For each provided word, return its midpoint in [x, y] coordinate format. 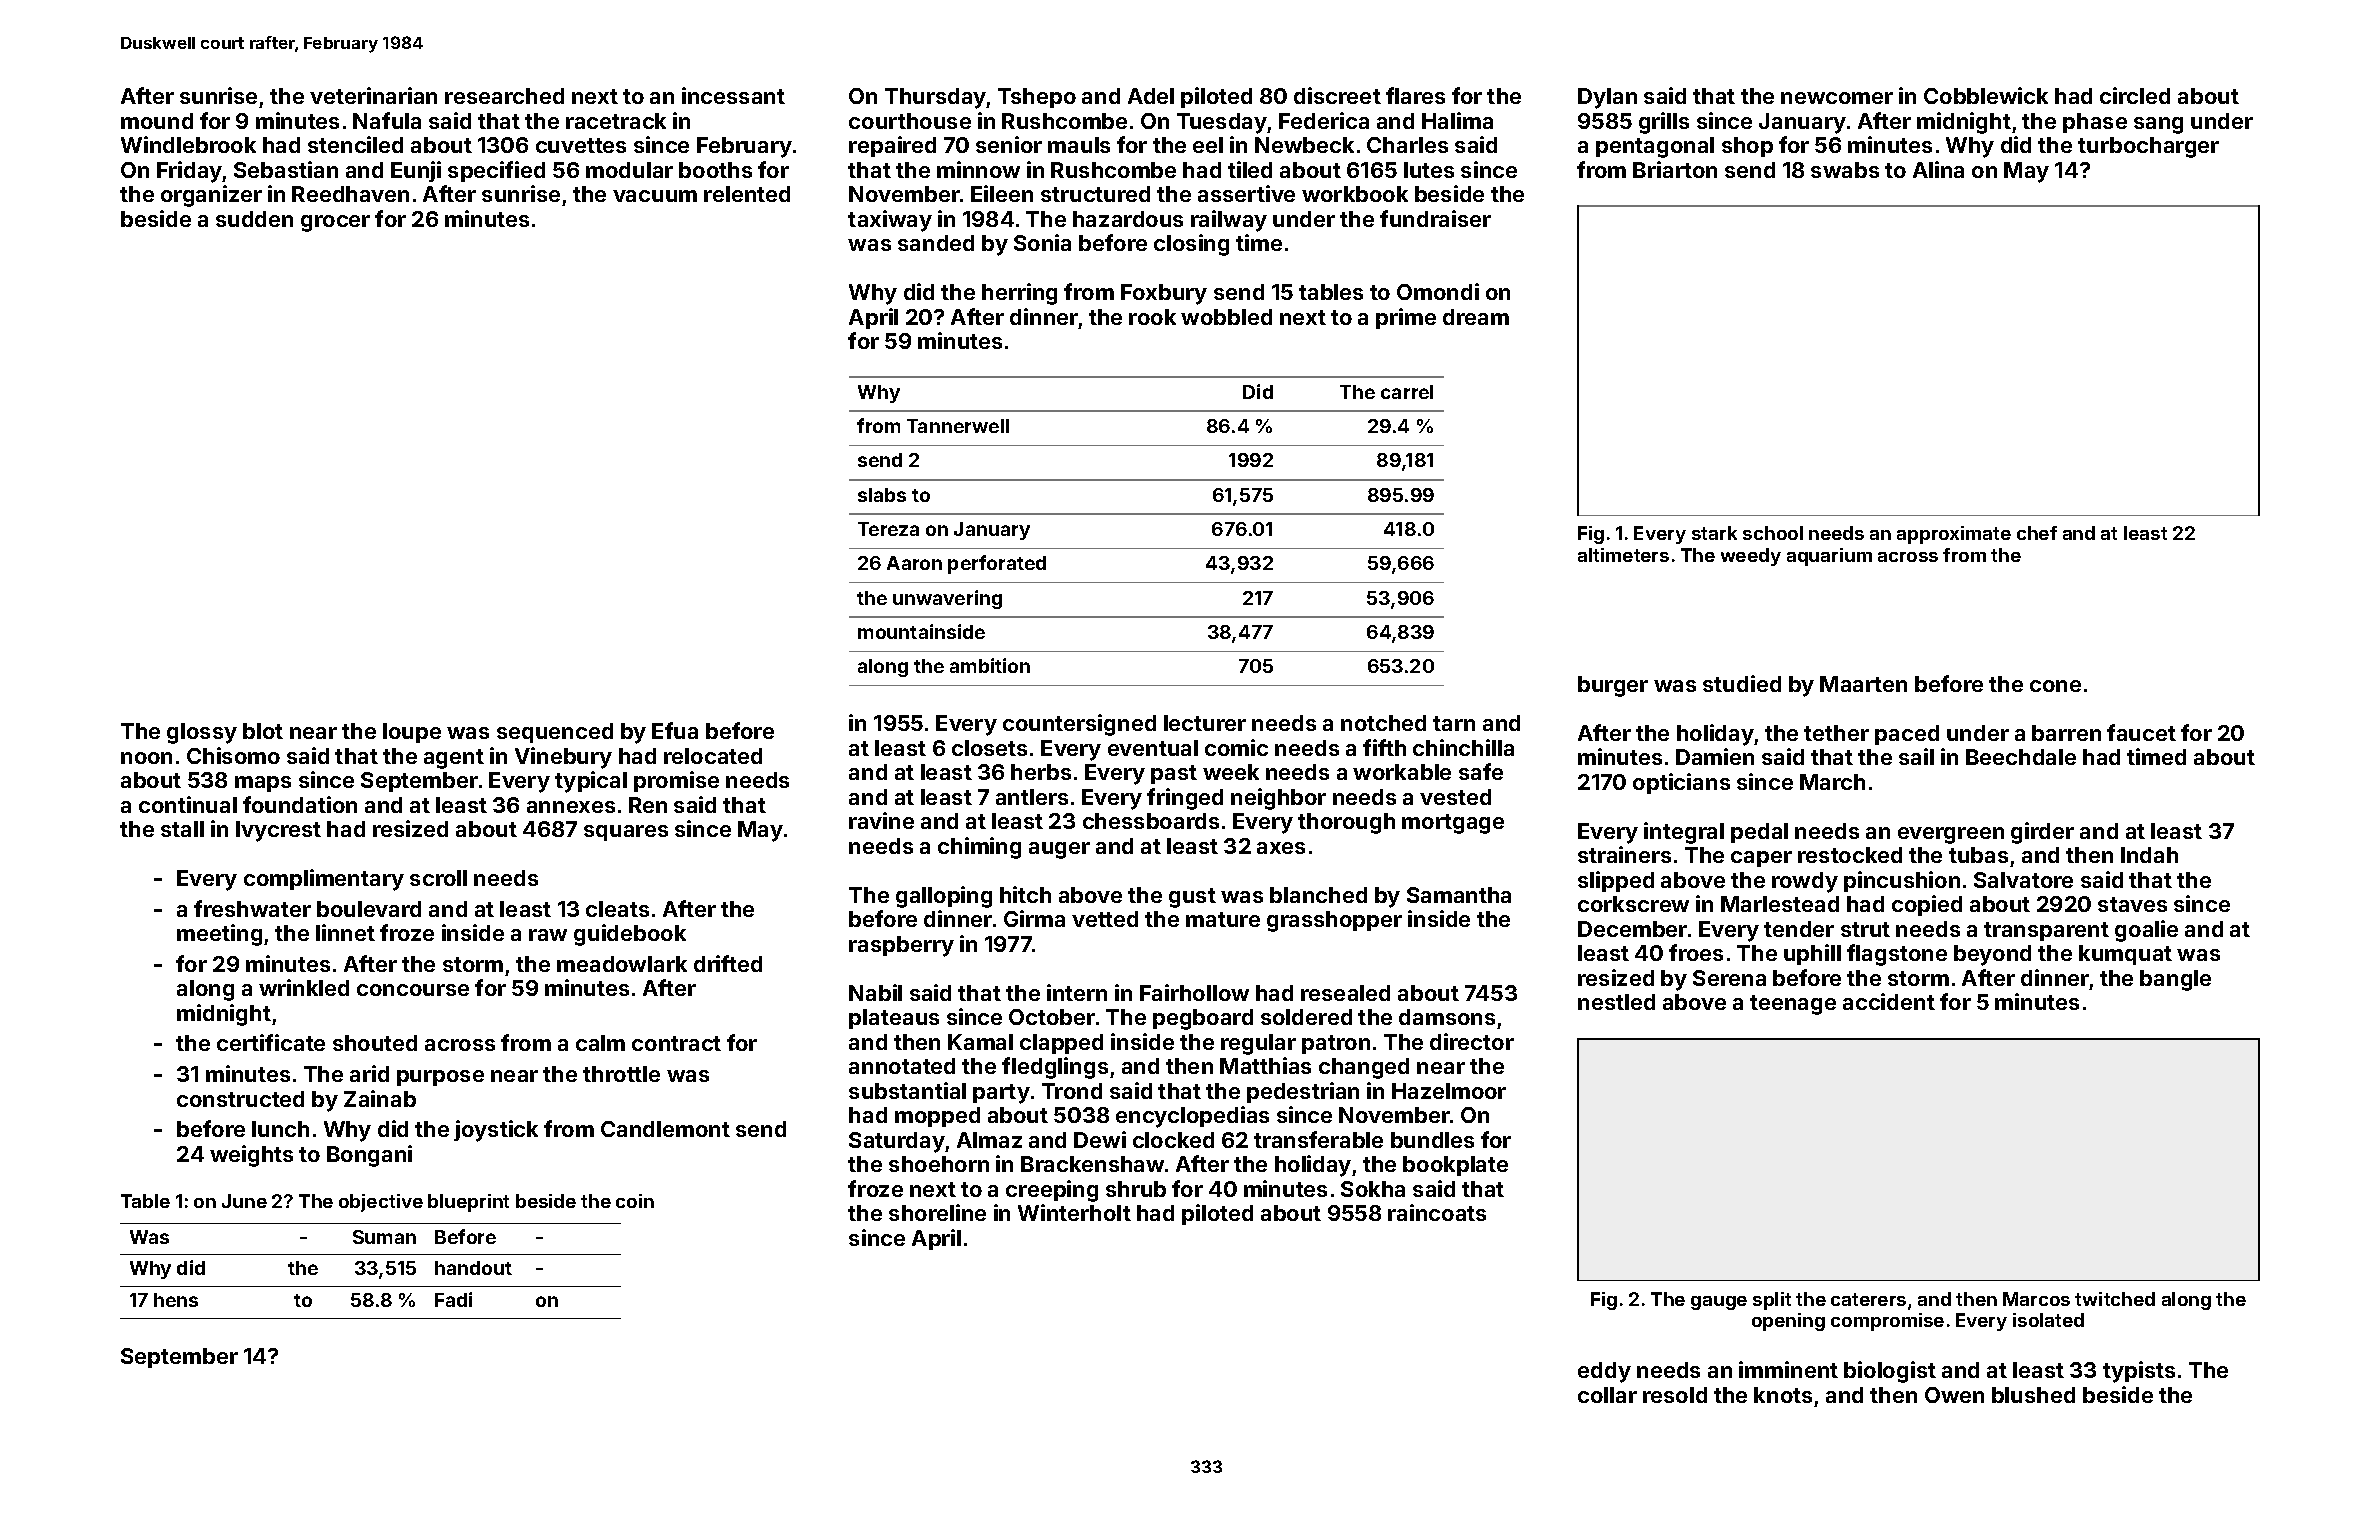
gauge [1719, 1303]
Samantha [1459, 895]
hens [176, 1300]
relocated [713, 756]
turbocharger [2148, 147]
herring [1019, 294]
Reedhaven [350, 194]
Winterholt [1074, 1212]
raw [548, 935]
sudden [254, 219]
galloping [944, 897]
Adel [1151, 96]
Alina [1938, 169]
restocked [1850, 855]
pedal [1759, 833]
